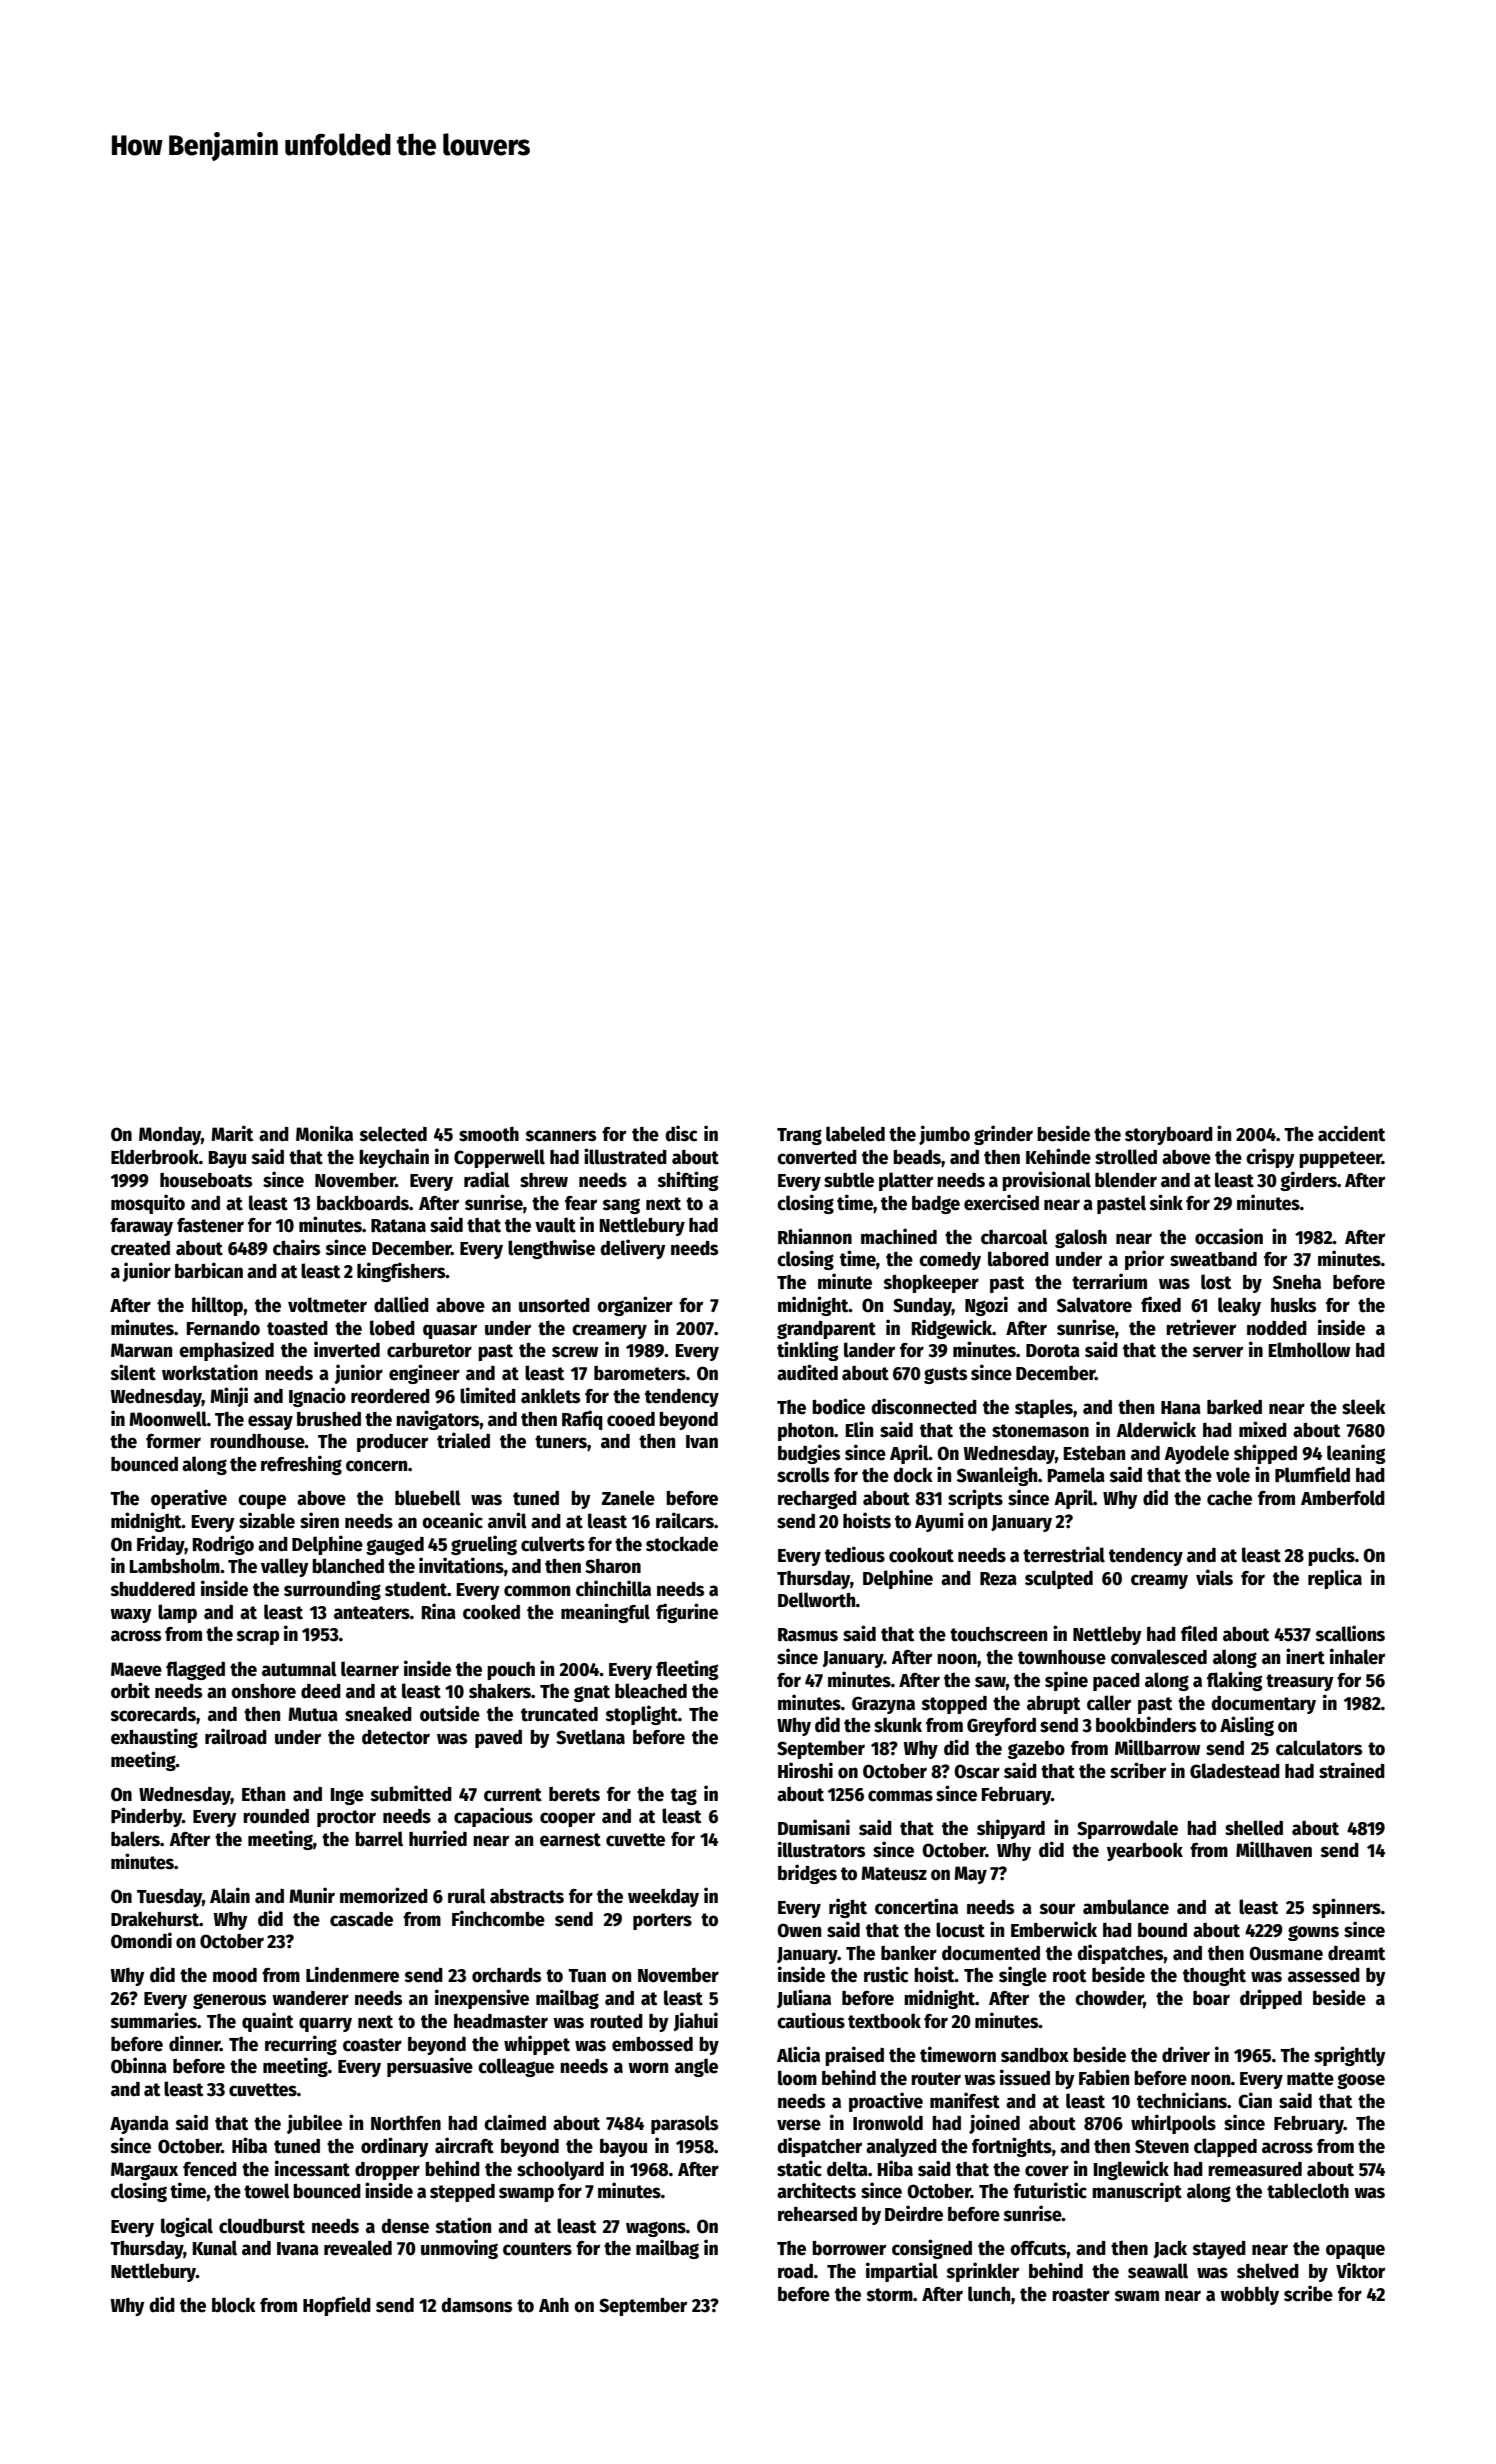 This page has height=2464, width=1496. What do you see at coordinates (258, 1637) in the page?
I see `scrap` at bounding box center [258, 1637].
